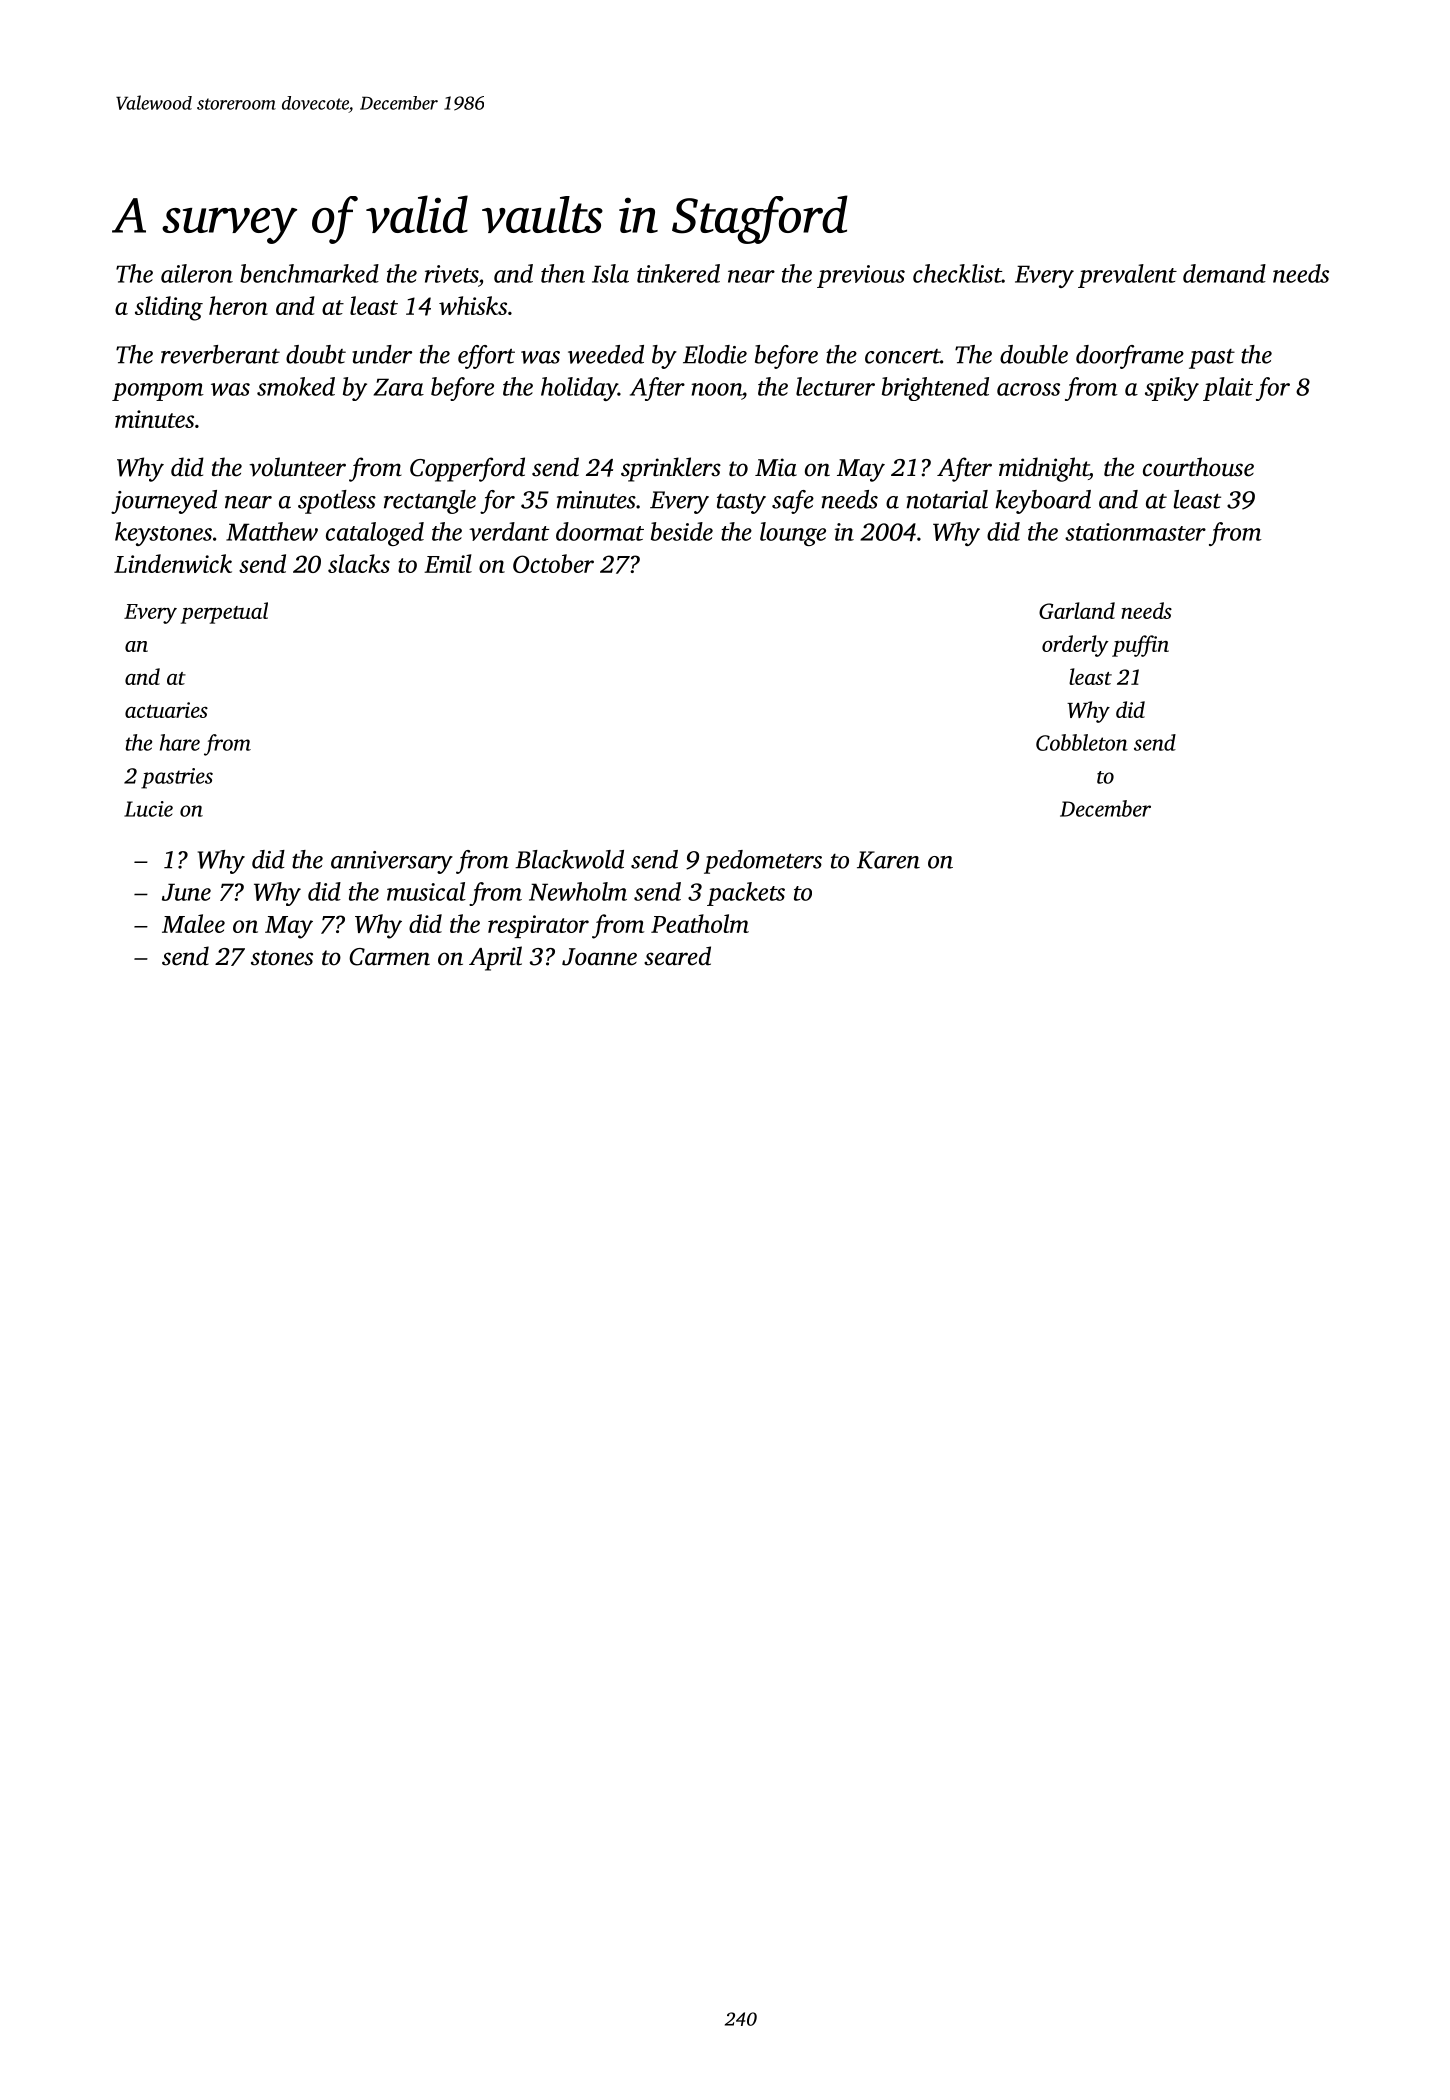  I want to click on then, so click(563, 273).
